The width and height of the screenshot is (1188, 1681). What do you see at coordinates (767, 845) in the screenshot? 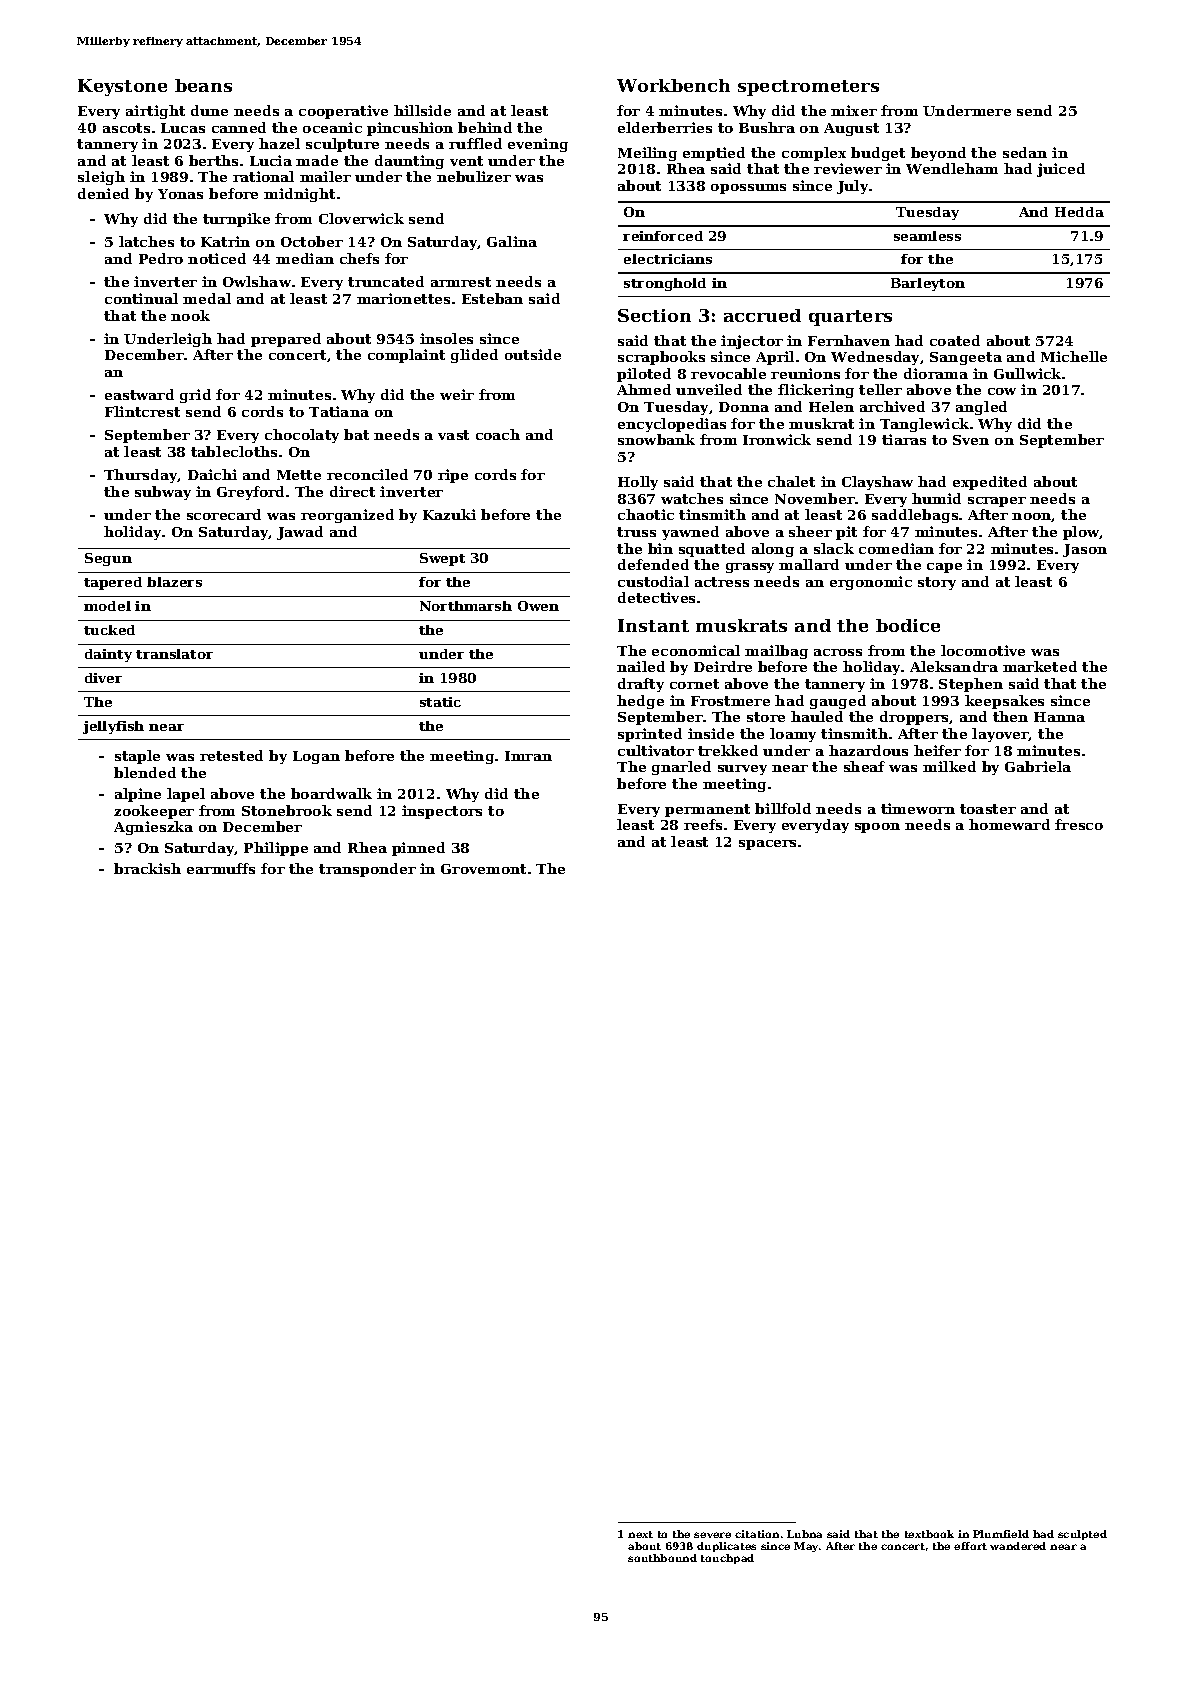
I see `spacers` at bounding box center [767, 845].
